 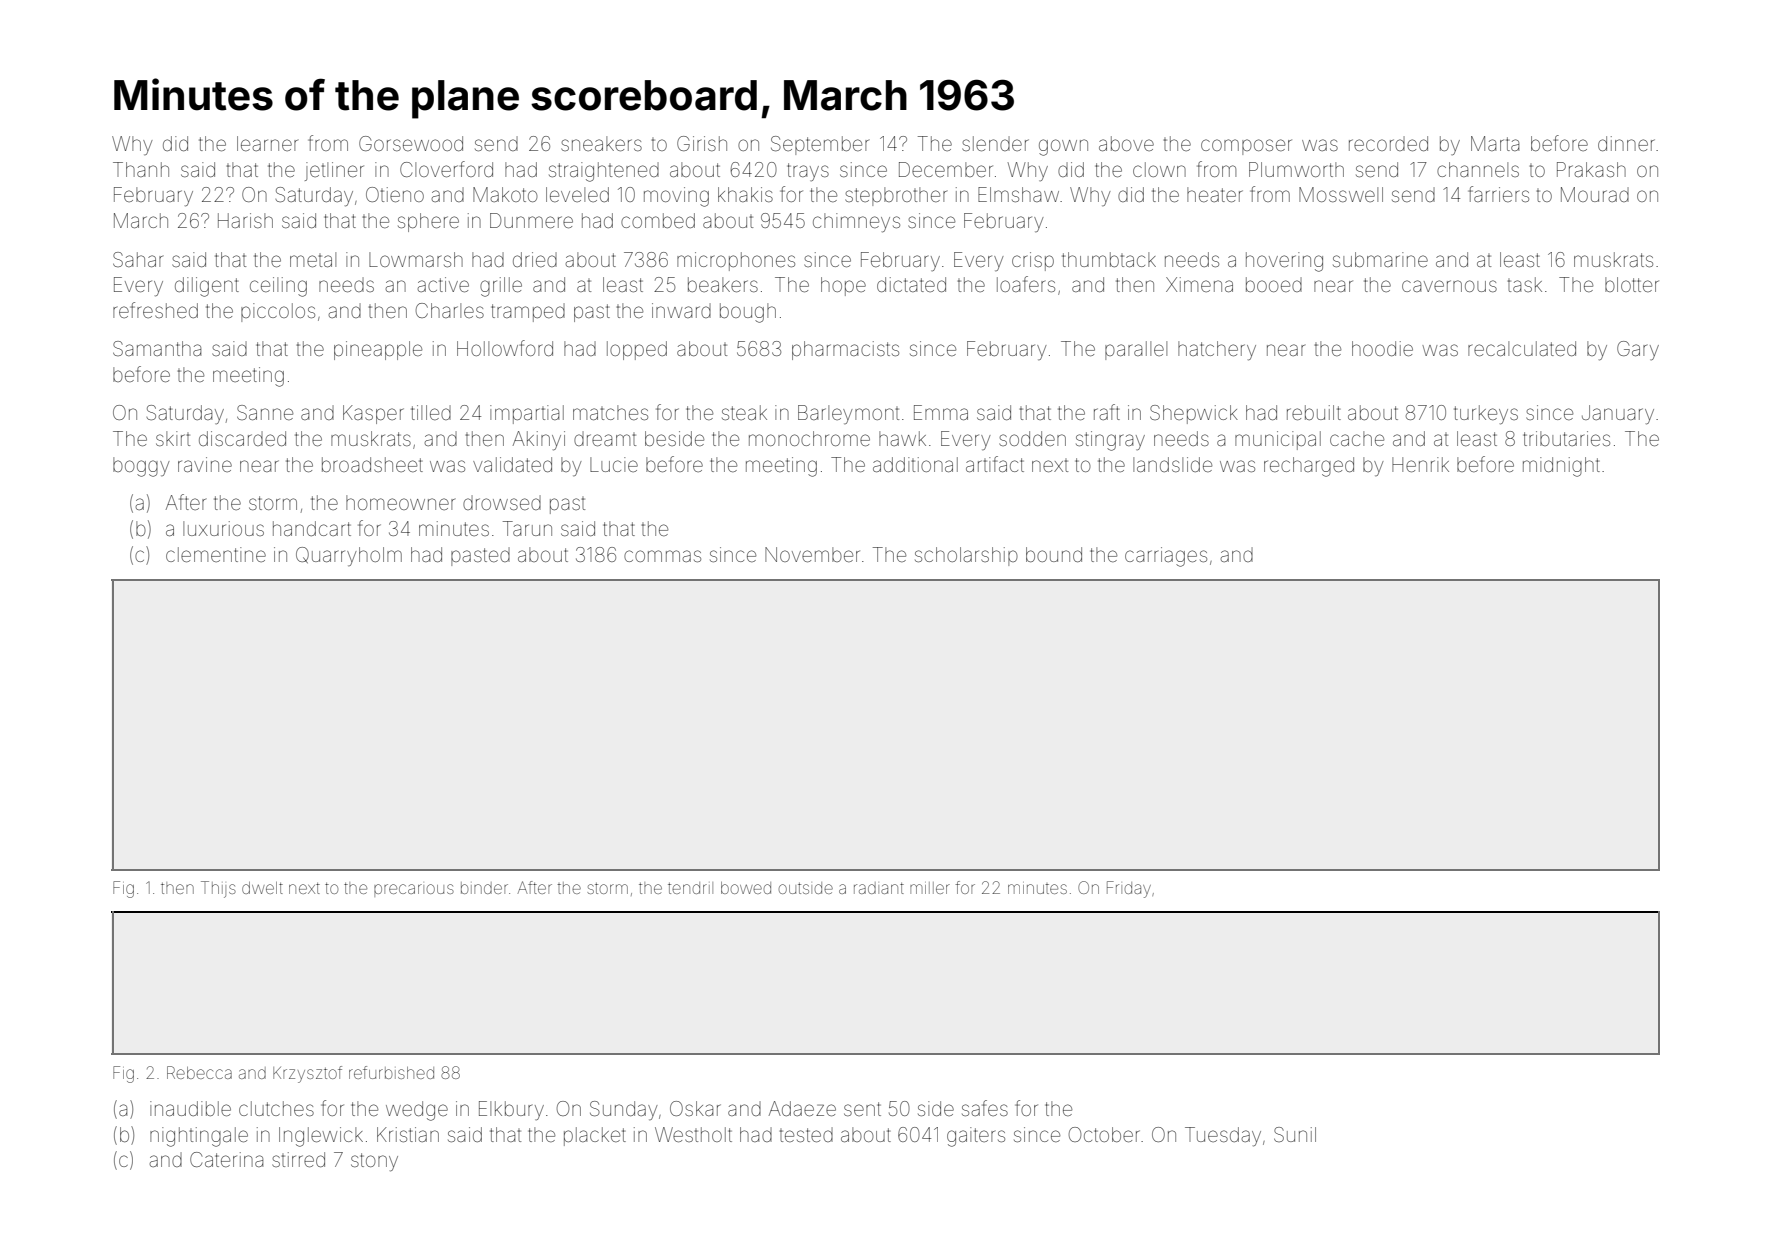 I want to click on tramped, so click(x=528, y=312).
